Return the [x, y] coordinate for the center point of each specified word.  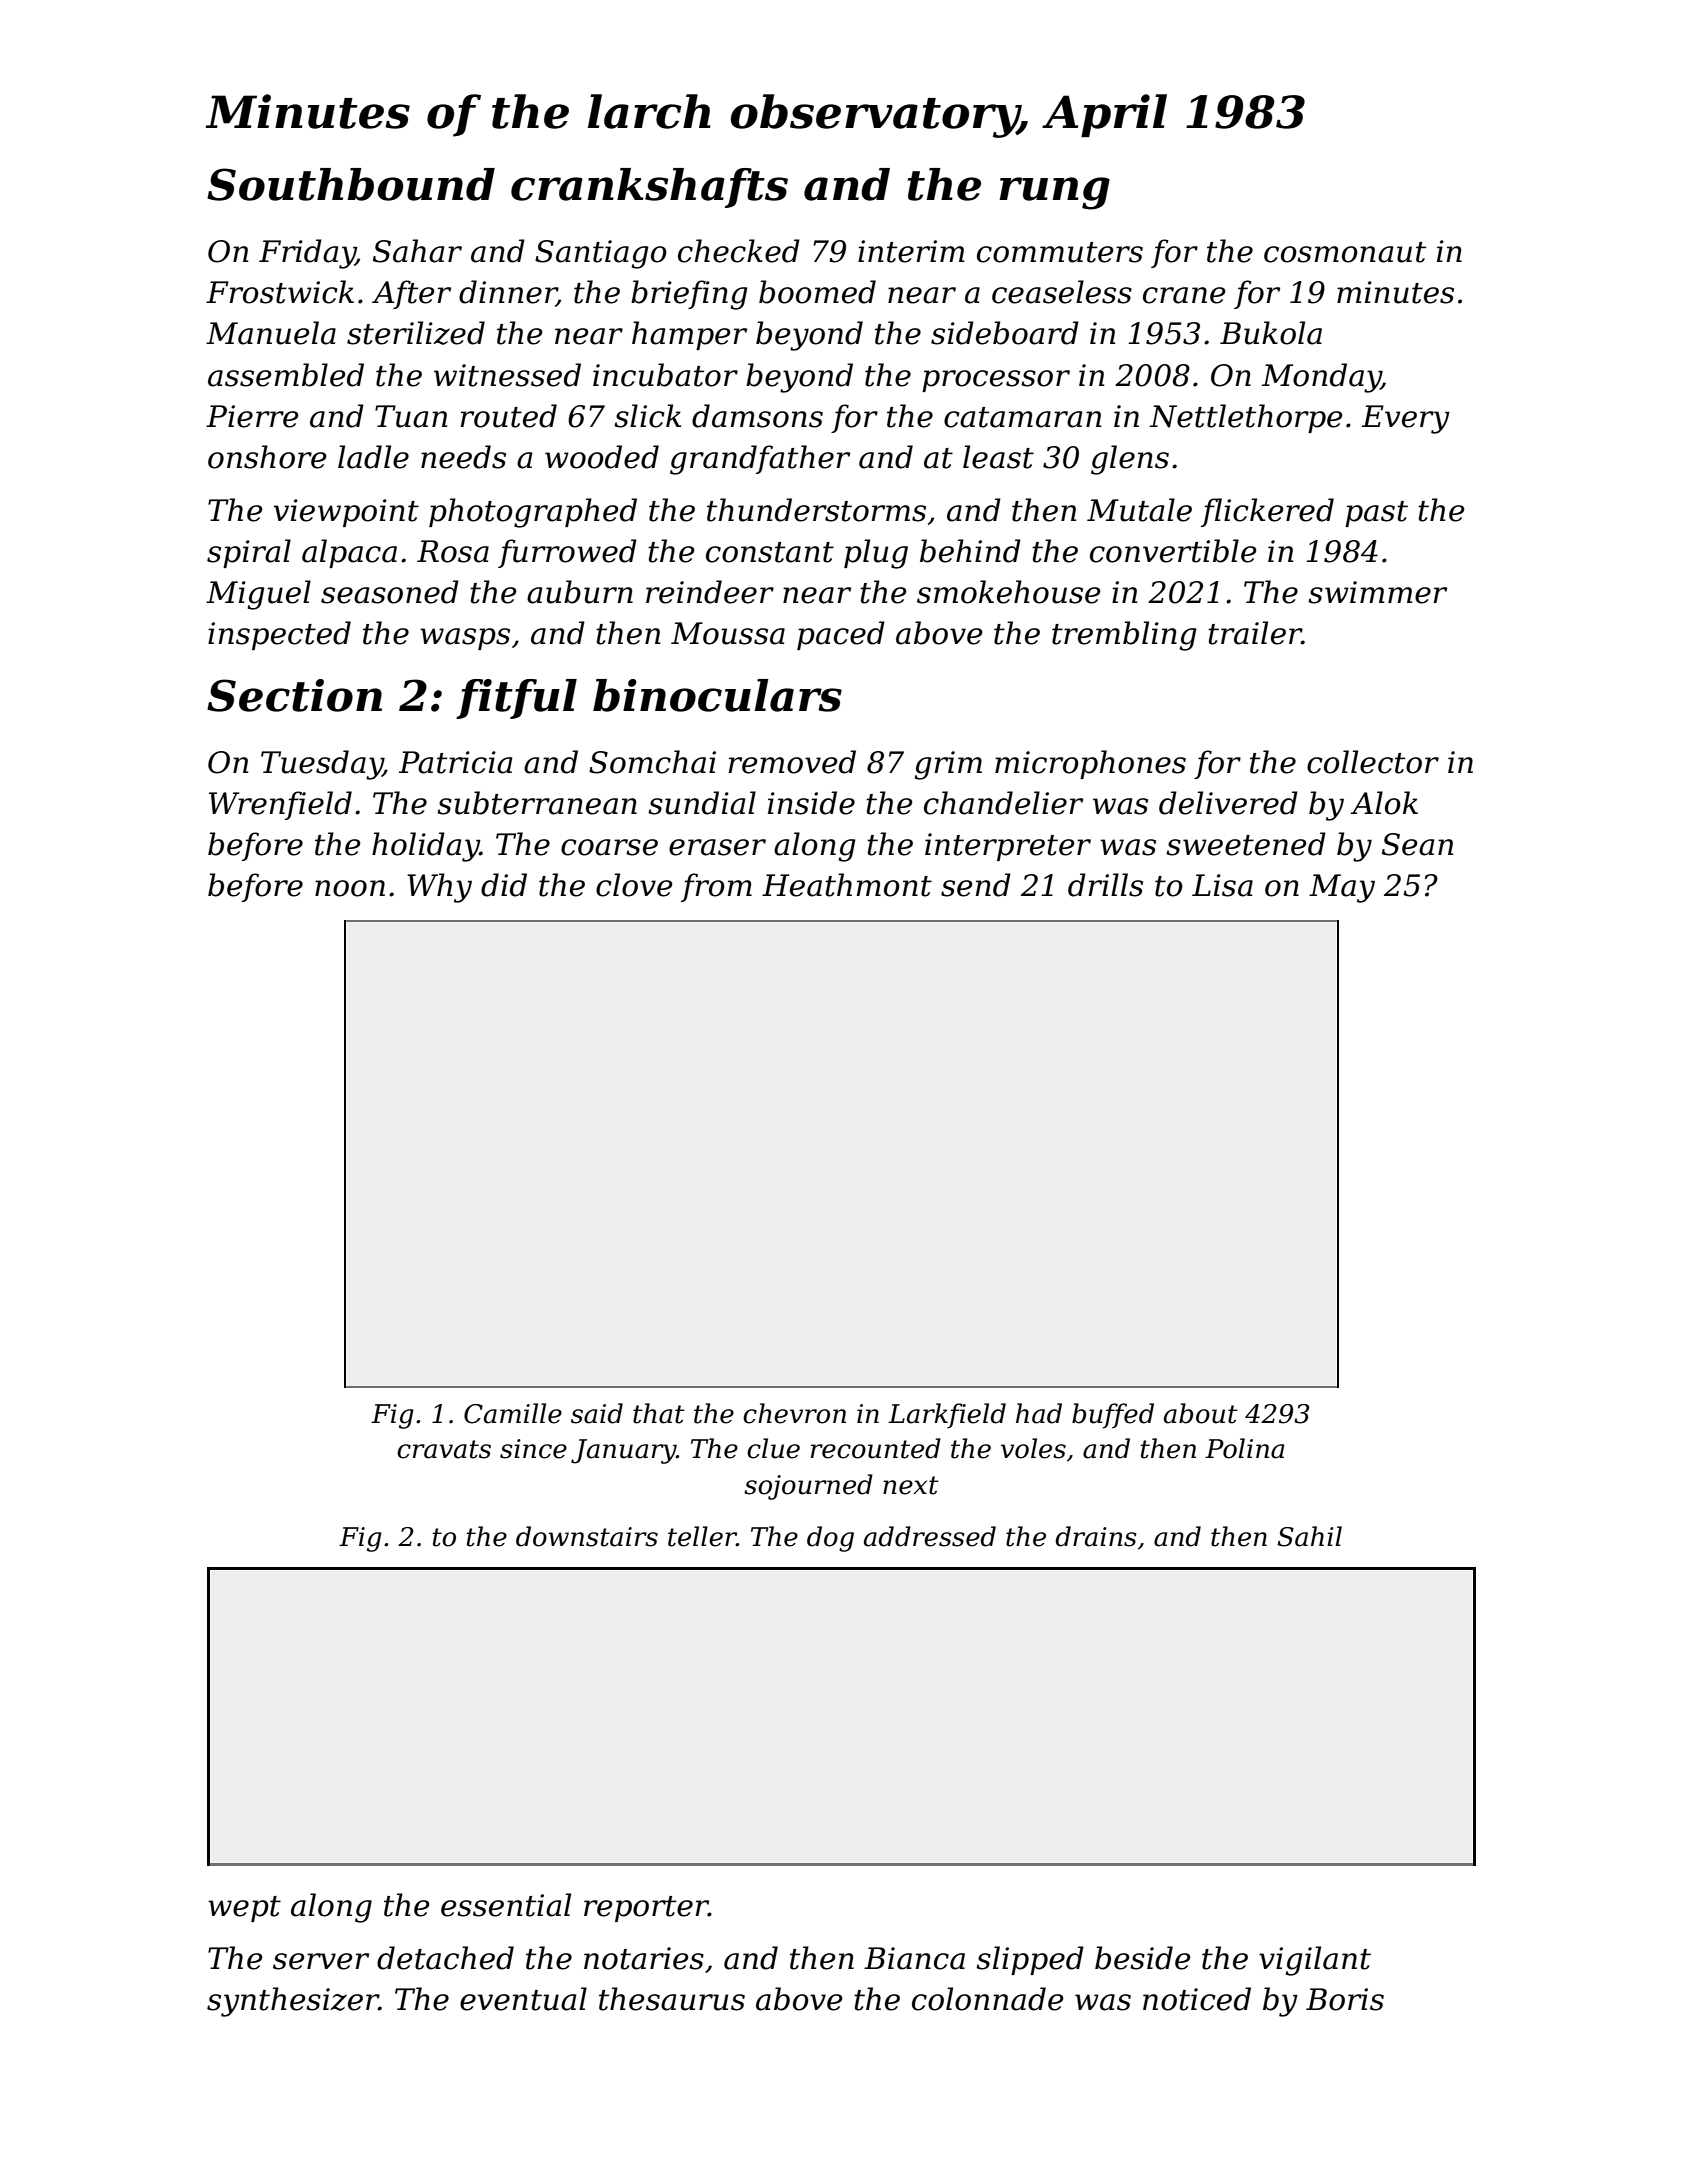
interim [911, 251]
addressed [930, 1536]
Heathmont [847, 885]
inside [811, 803]
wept [244, 1909]
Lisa [1222, 885]
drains [1095, 1536]
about [1201, 1413]
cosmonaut [1345, 252]
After [411, 294]
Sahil [1309, 1536]
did [504, 885]
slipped [1030, 1960]
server [321, 1961]
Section [294, 695]
